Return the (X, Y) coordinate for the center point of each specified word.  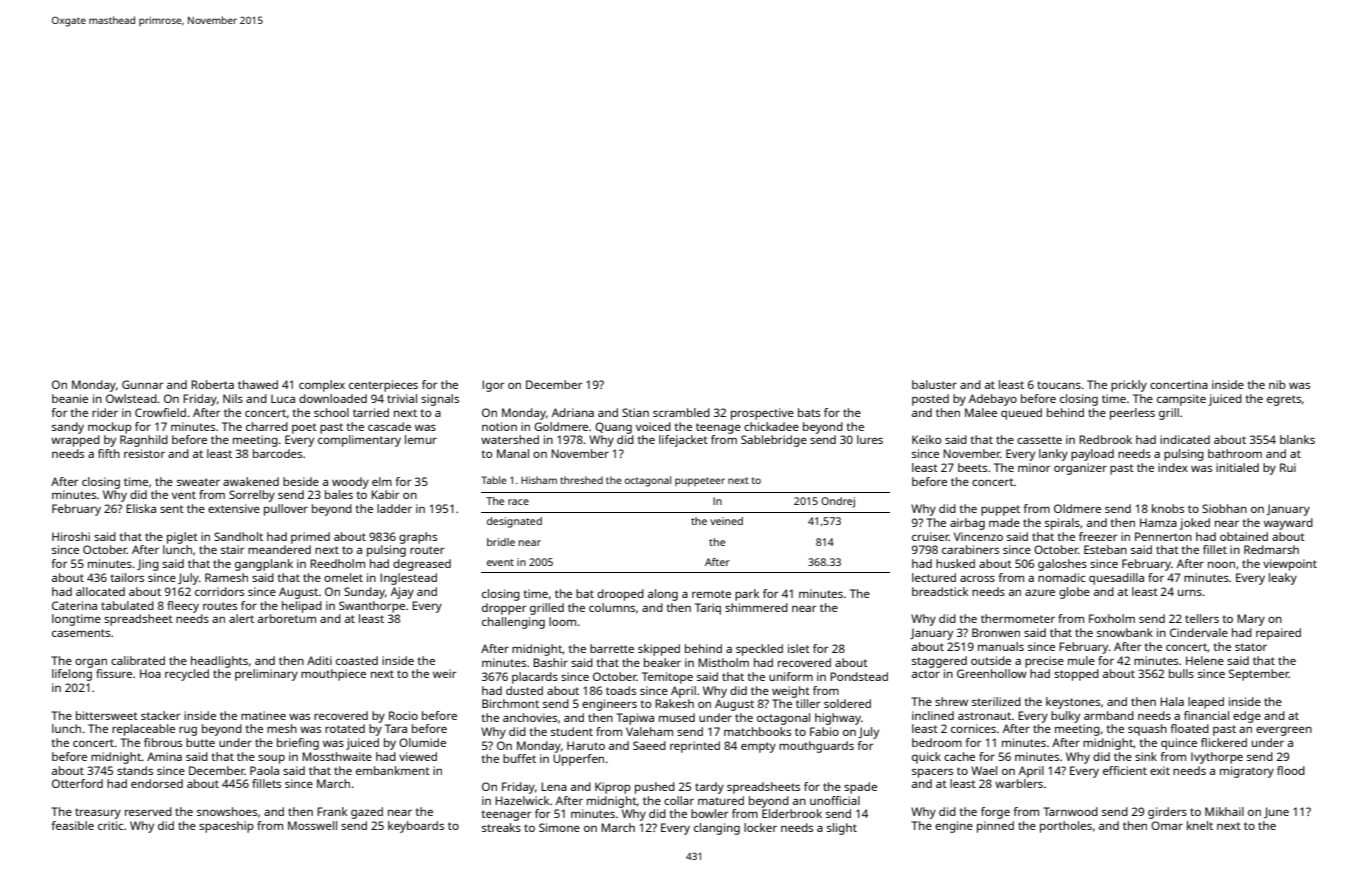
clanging (717, 829)
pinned (995, 827)
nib (1277, 384)
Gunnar (142, 384)
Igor (493, 386)
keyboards (416, 827)
